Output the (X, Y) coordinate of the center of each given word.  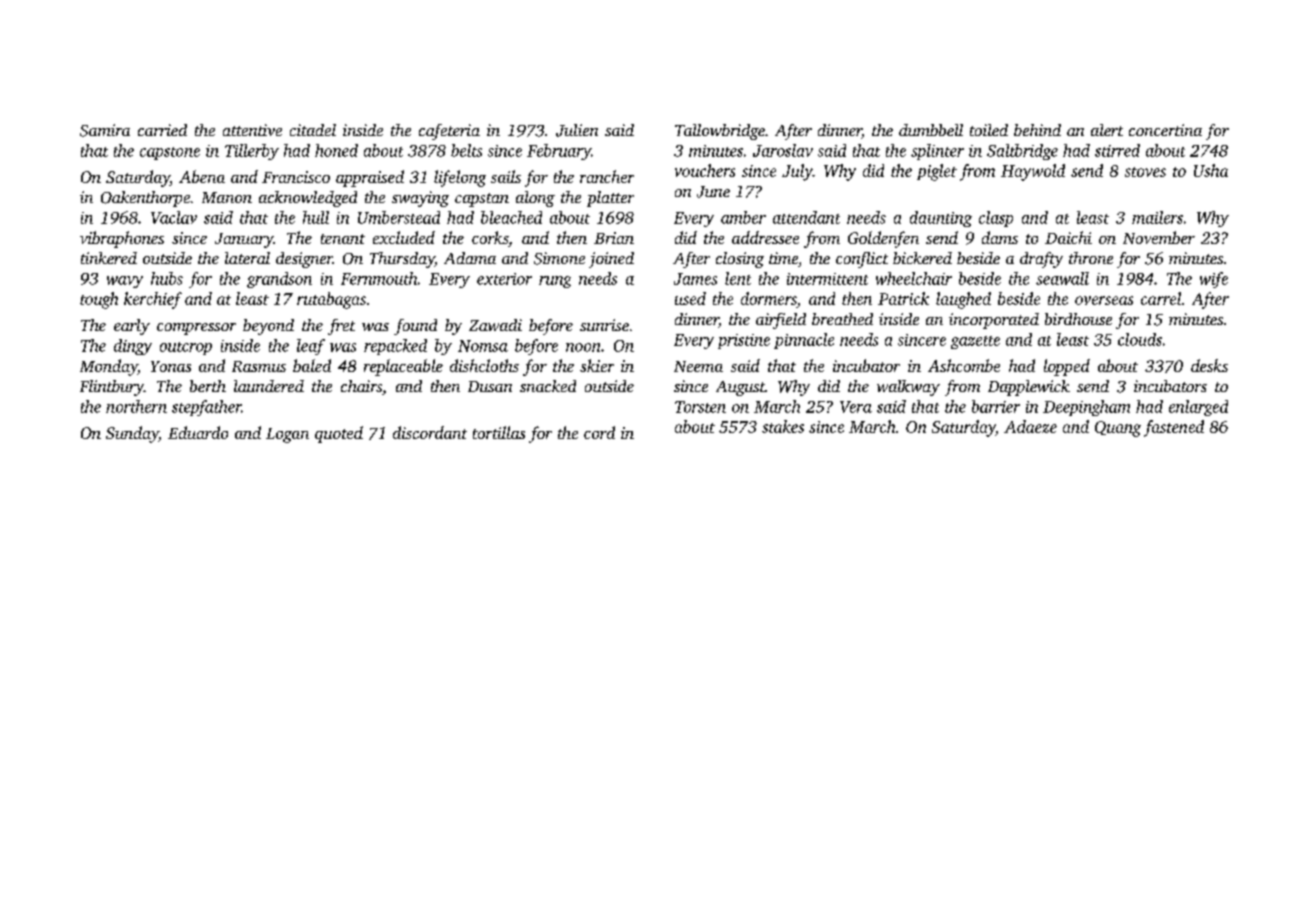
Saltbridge (1022, 152)
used (690, 298)
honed (336, 150)
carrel (1161, 298)
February (559, 152)
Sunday (132, 434)
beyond (268, 327)
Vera (856, 407)
